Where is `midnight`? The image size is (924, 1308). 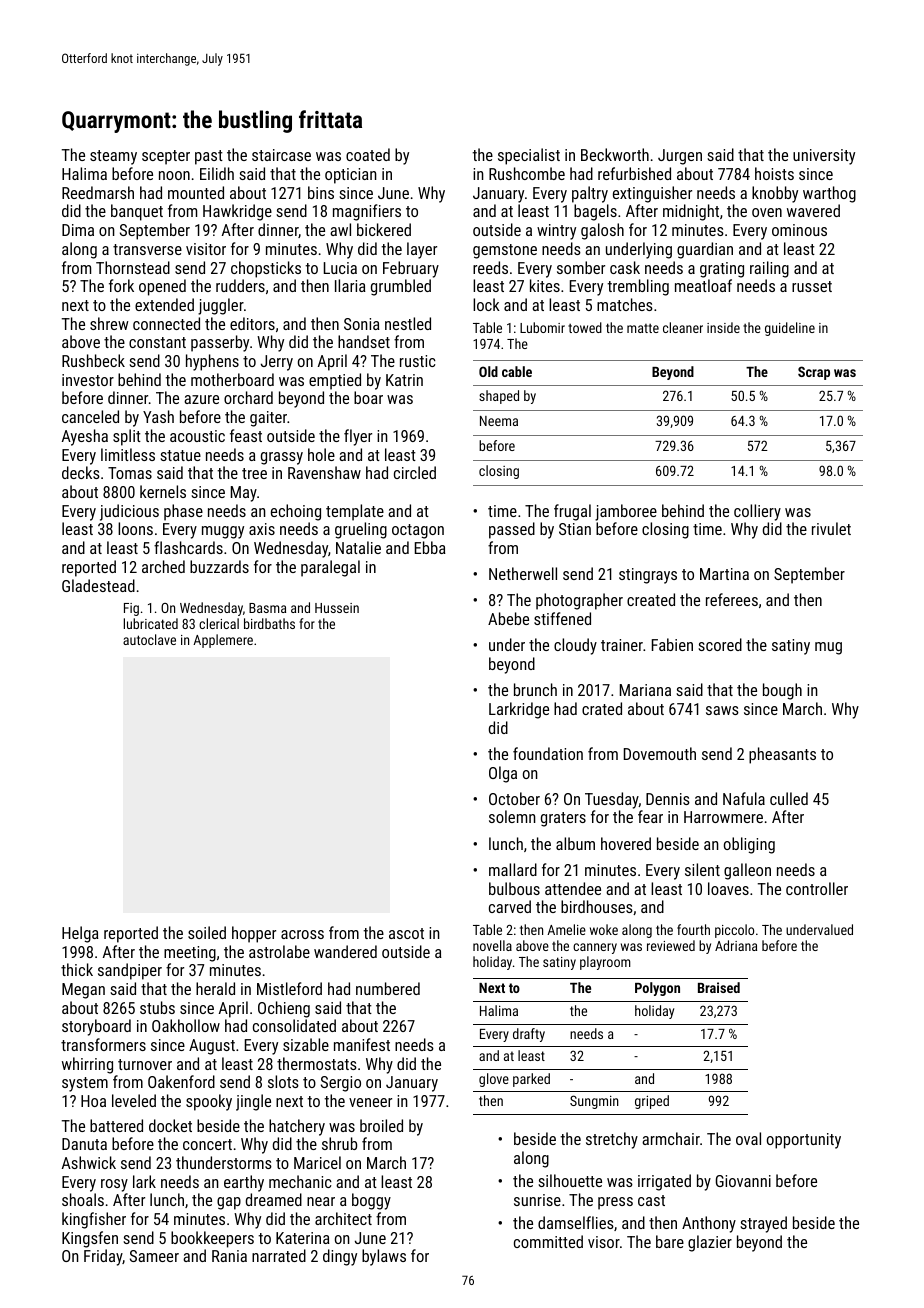
midnight is located at coordinates (691, 212).
